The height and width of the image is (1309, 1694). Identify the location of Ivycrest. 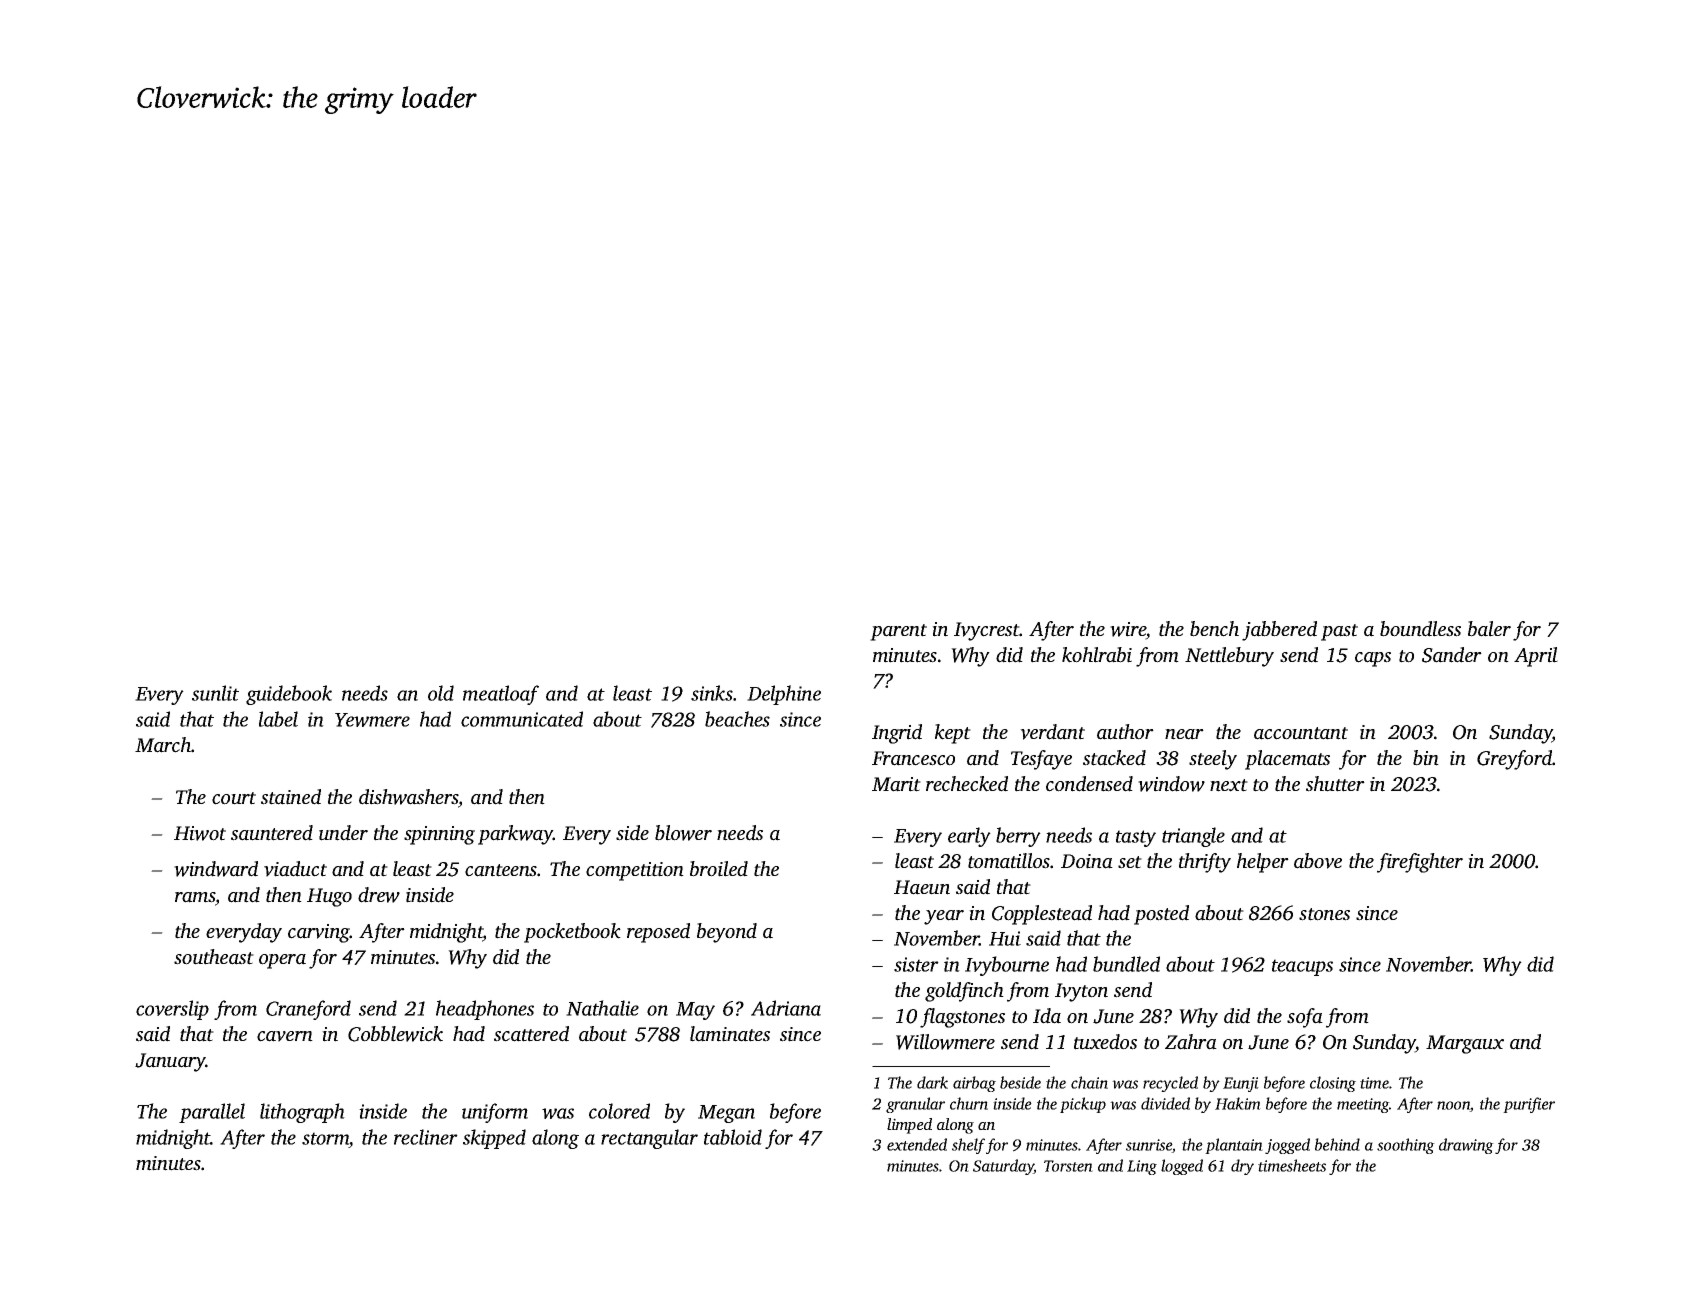
(987, 631).
